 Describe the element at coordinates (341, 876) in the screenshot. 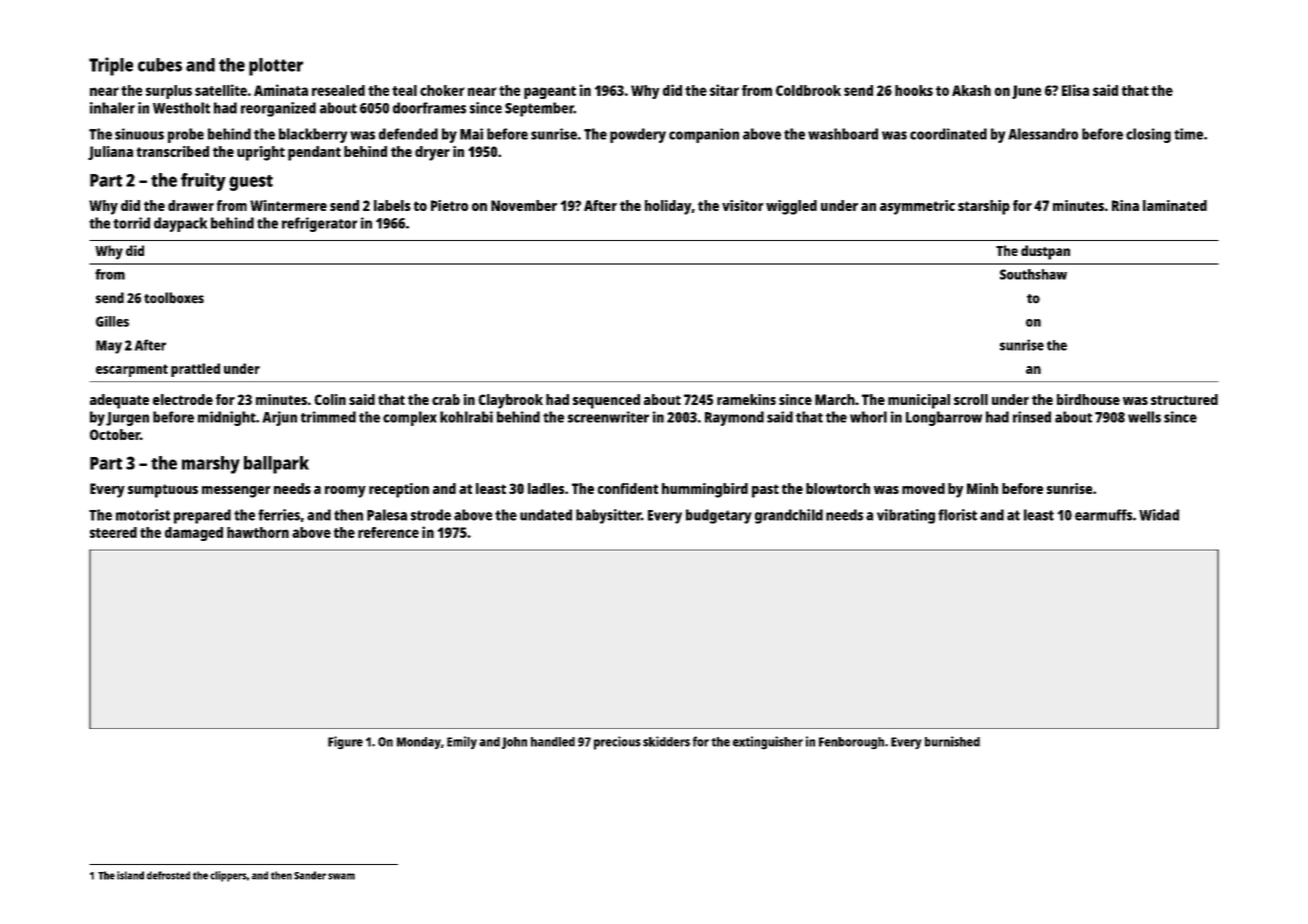

I see `swam` at that location.
